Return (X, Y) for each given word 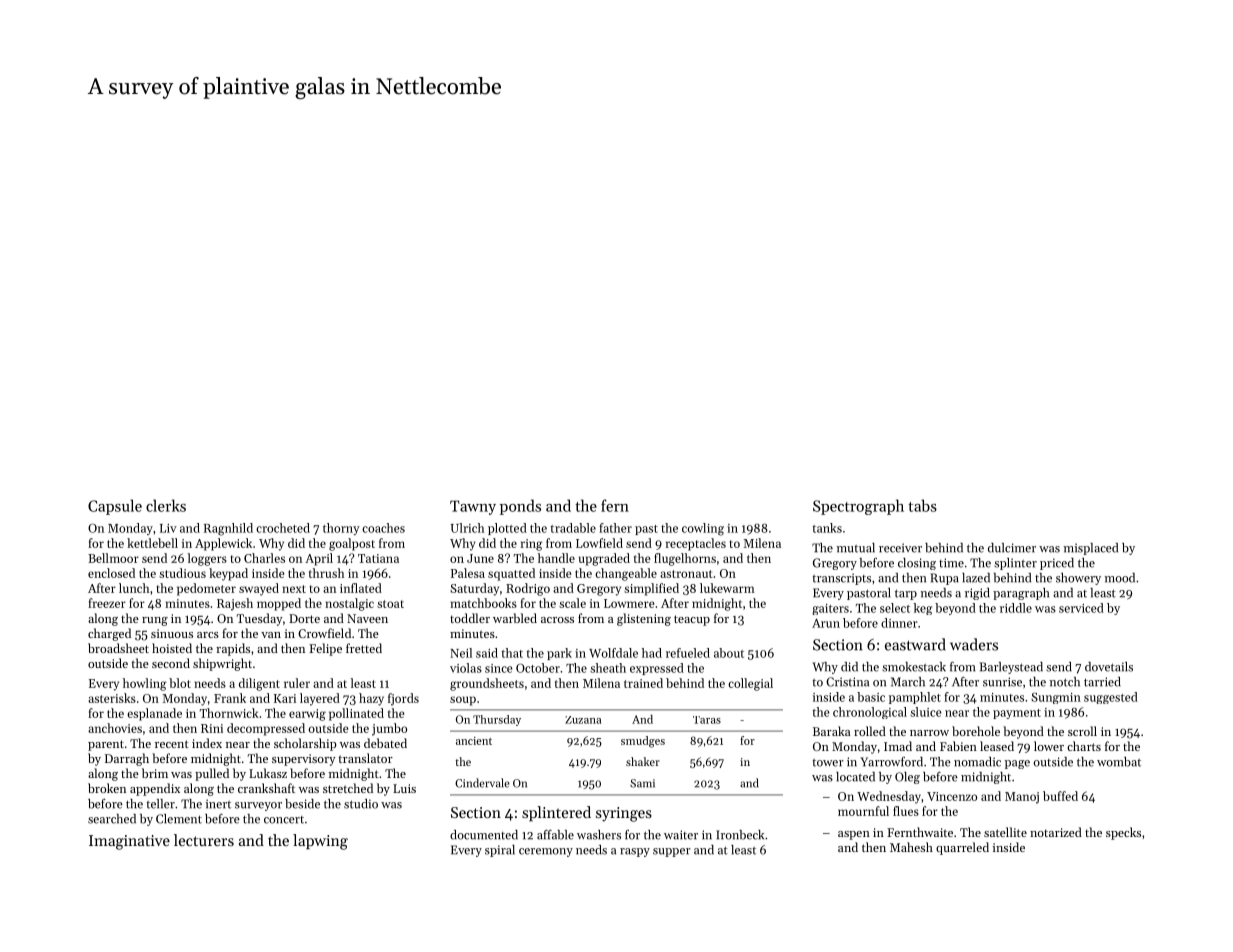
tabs (922, 505)
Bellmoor (113, 558)
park (559, 654)
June (480, 558)
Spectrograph (858, 507)
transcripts (841, 579)
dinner (899, 623)
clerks (166, 505)
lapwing (320, 842)
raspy (635, 852)
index (207, 743)
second (171, 663)
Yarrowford (891, 762)
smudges (643, 742)
